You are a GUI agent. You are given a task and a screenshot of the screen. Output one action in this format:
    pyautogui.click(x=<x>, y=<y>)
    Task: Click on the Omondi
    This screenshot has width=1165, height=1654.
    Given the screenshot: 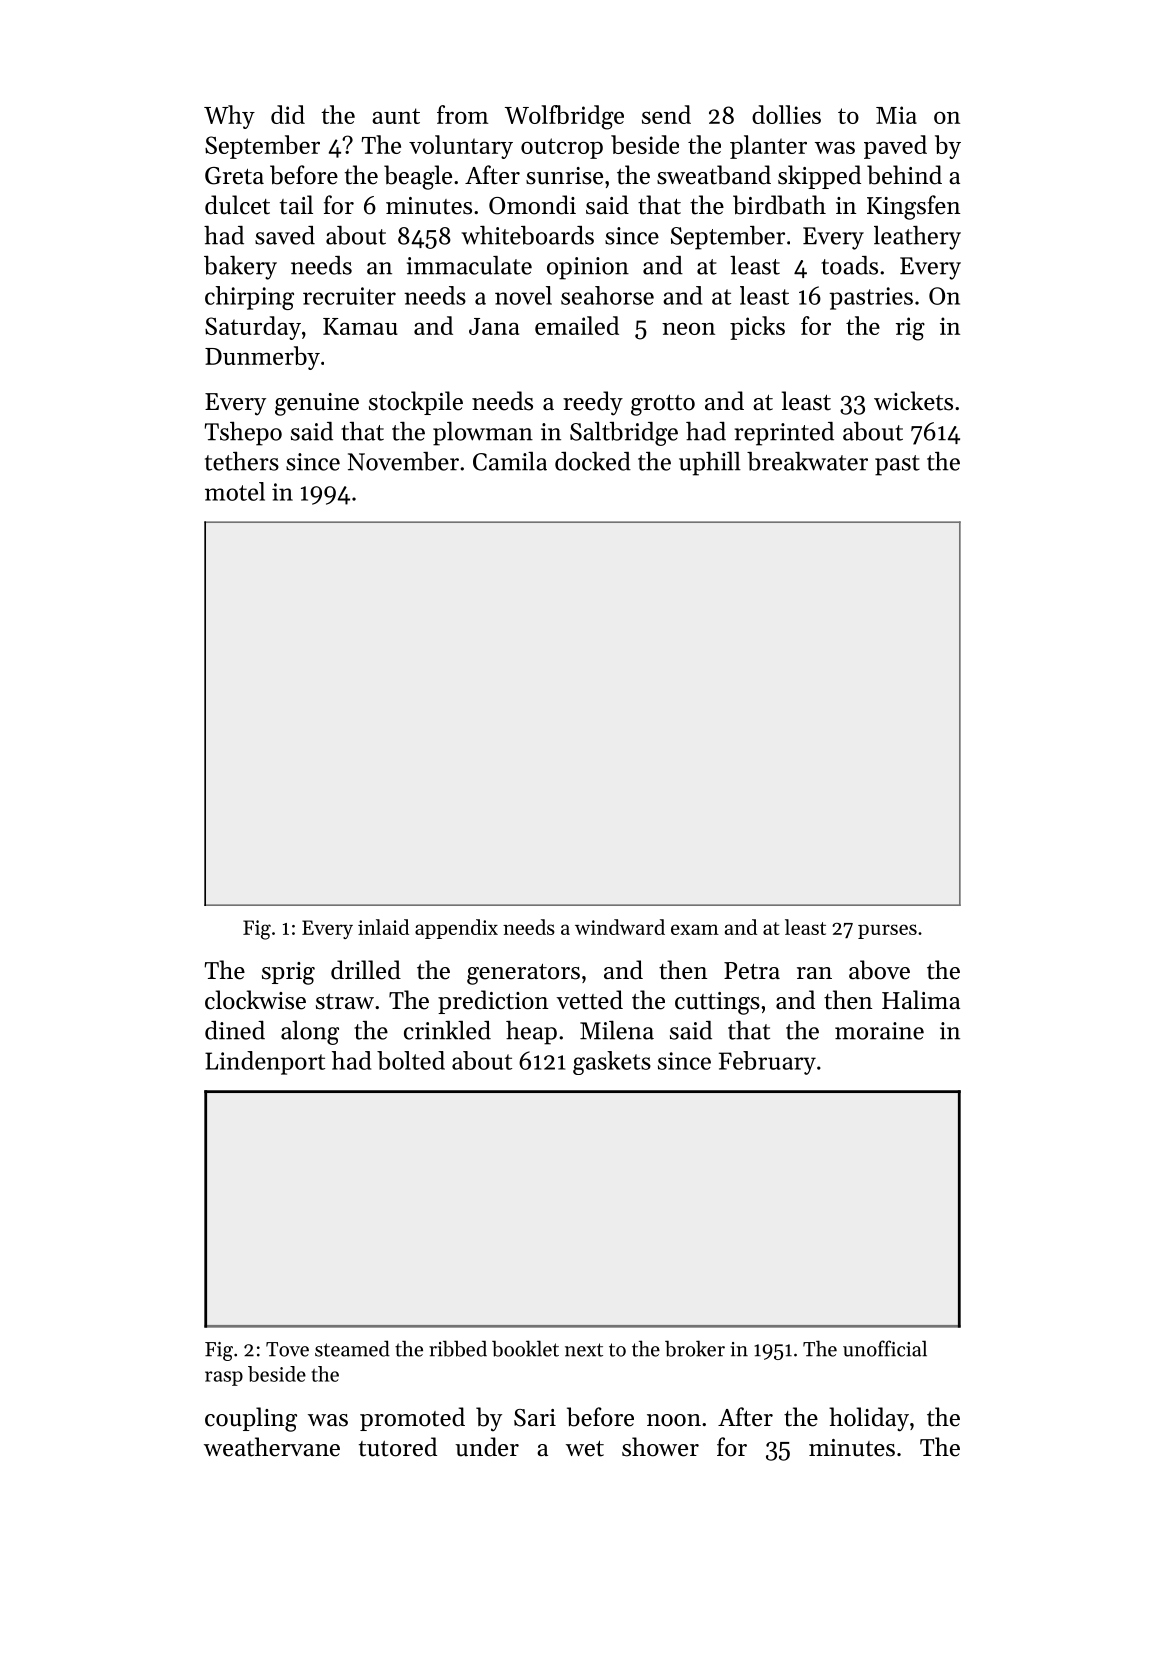 What is the action you would take?
    pyautogui.click(x=532, y=205)
